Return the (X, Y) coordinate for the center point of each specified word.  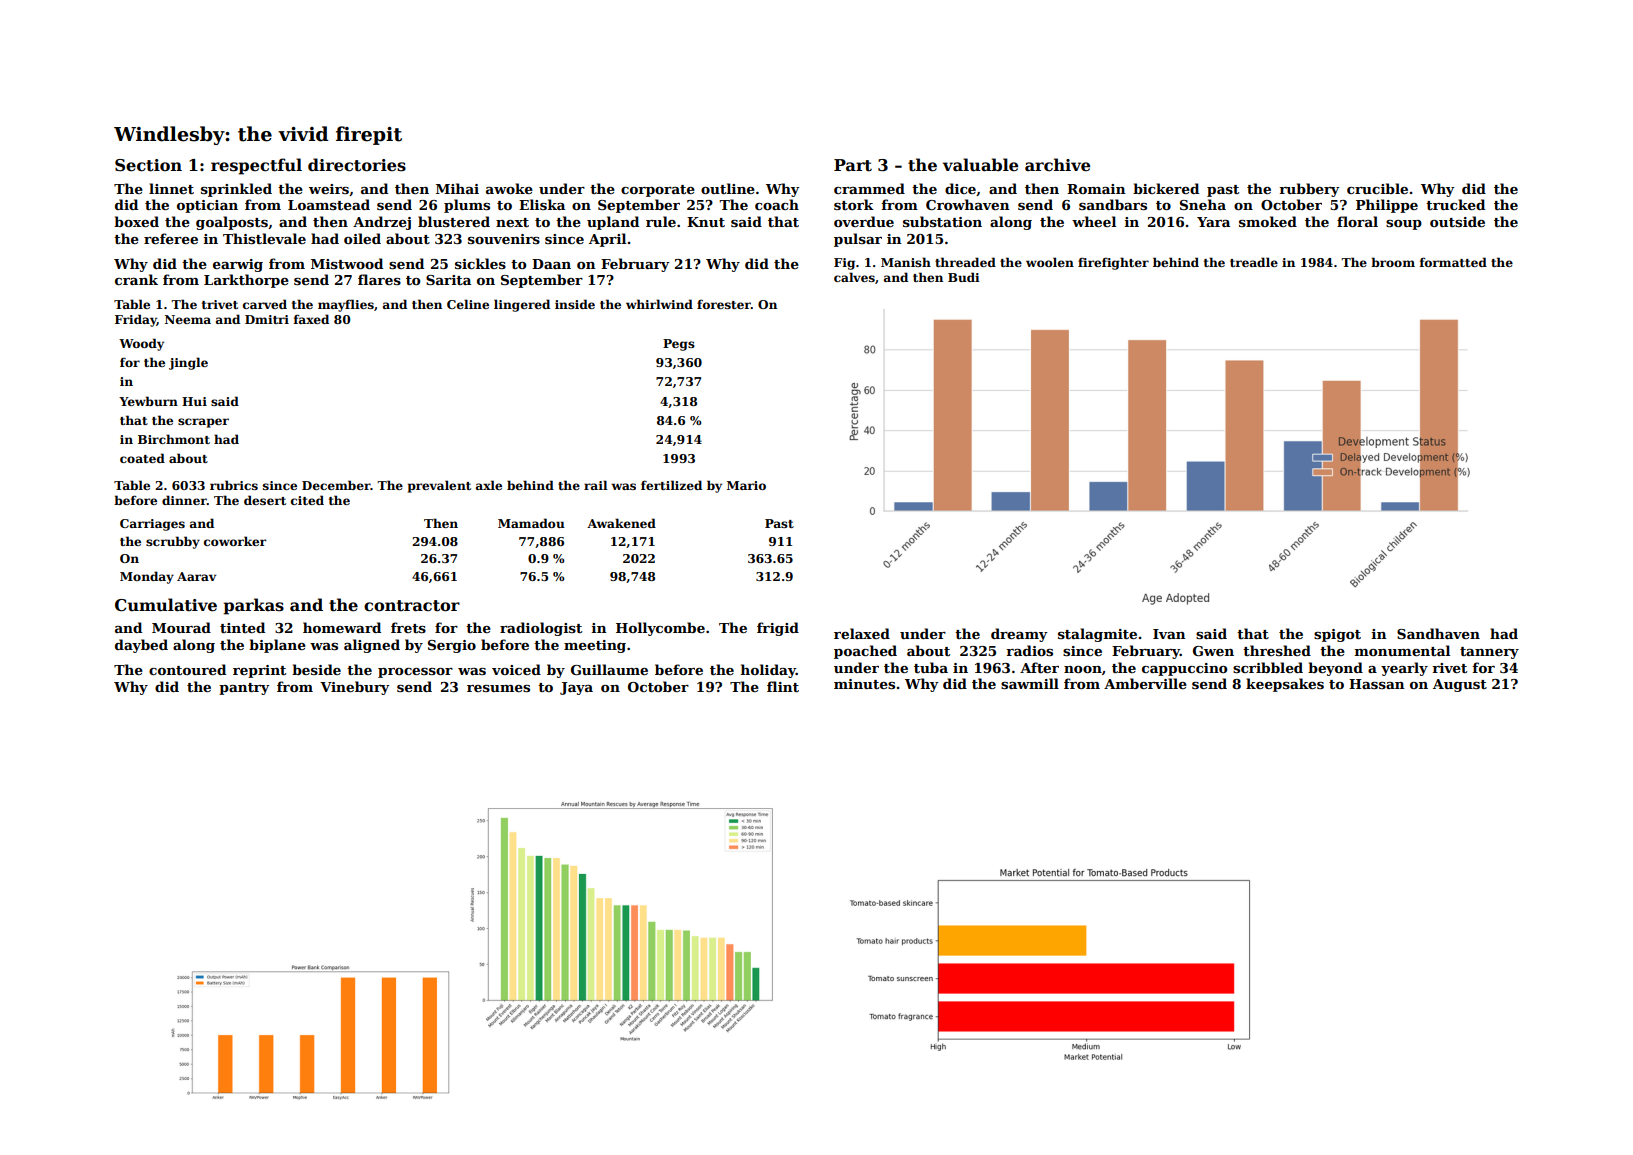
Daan (551, 264)
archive (1057, 165)
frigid (778, 629)
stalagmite (1097, 635)
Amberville (1145, 683)
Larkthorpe (246, 281)
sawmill (1030, 683)
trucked (1455, 204)
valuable (980, 165)
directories (357, 165)
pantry (244, 689)
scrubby (173, 542)
